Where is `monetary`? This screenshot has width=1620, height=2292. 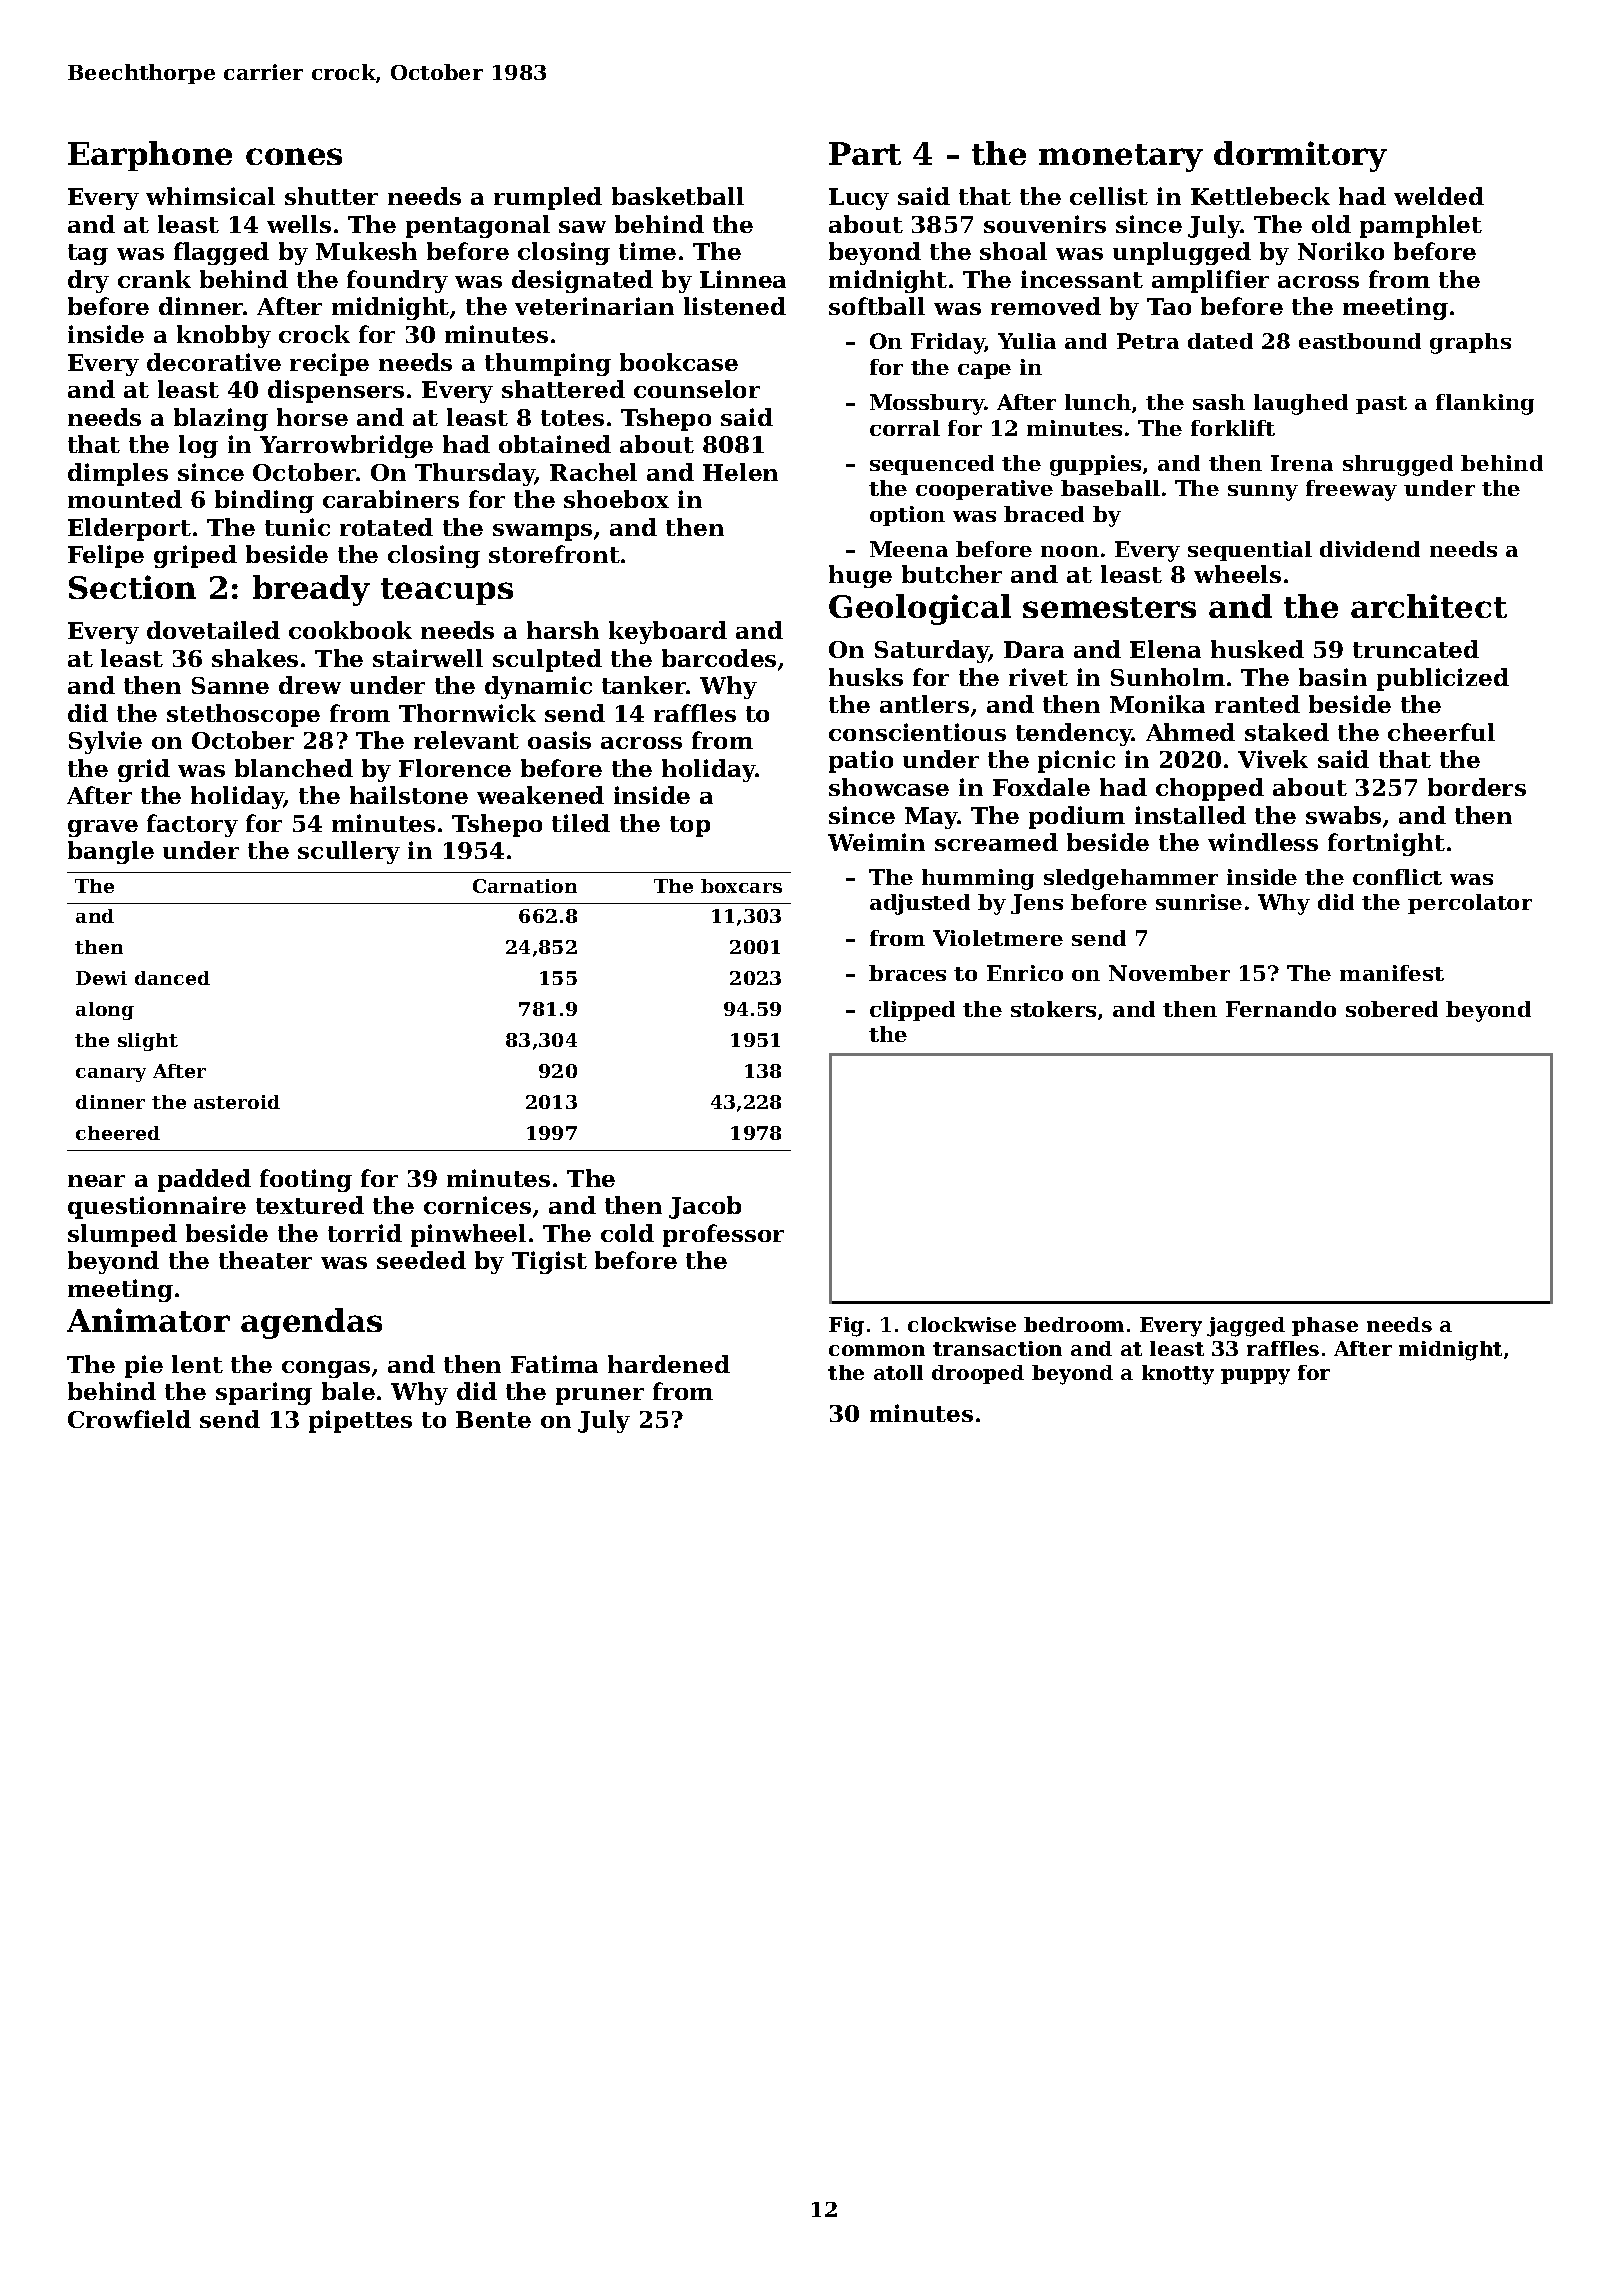
monetary is located at coordinates (1121, 158).
